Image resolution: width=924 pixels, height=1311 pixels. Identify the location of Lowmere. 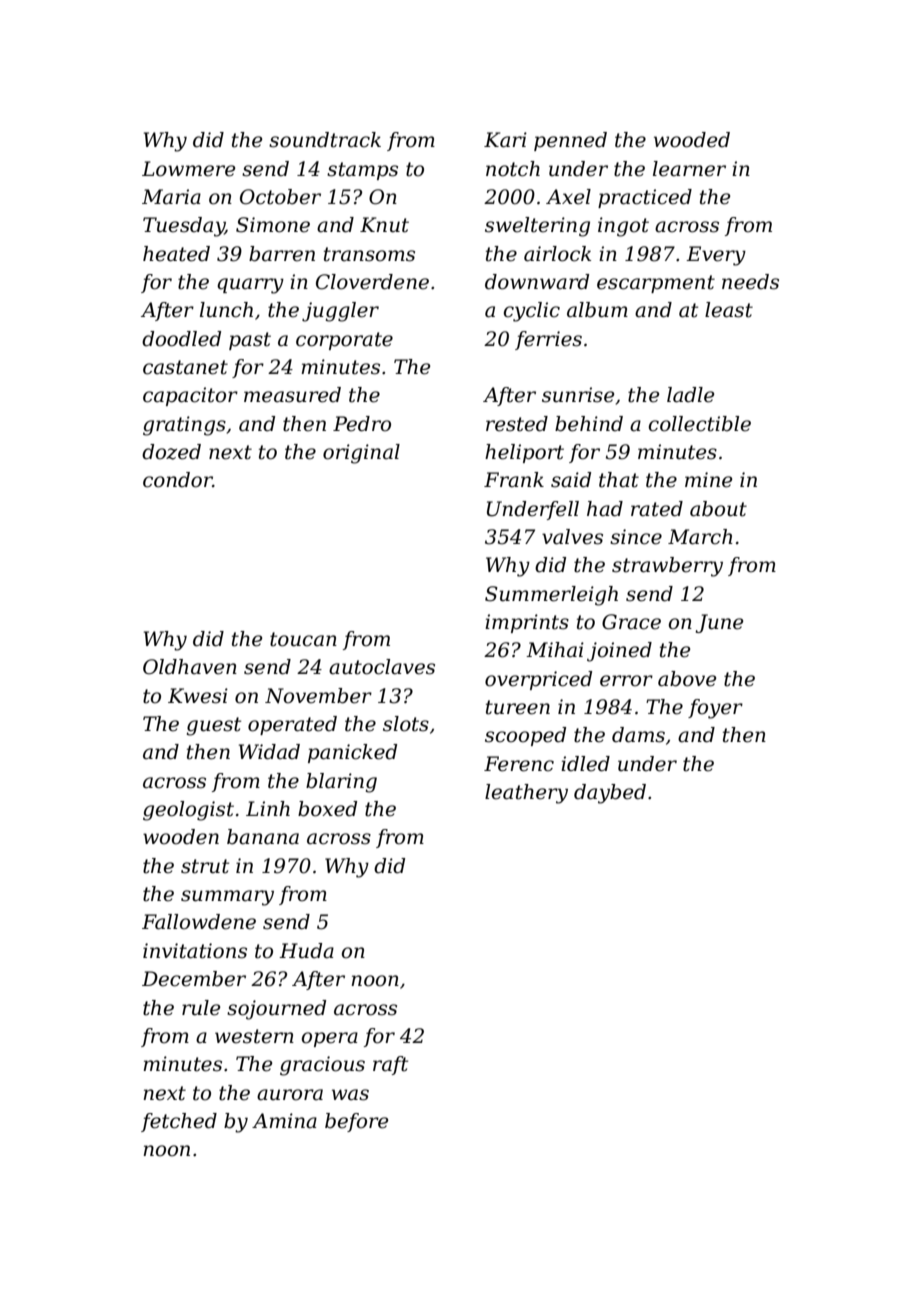
(188, 169).
